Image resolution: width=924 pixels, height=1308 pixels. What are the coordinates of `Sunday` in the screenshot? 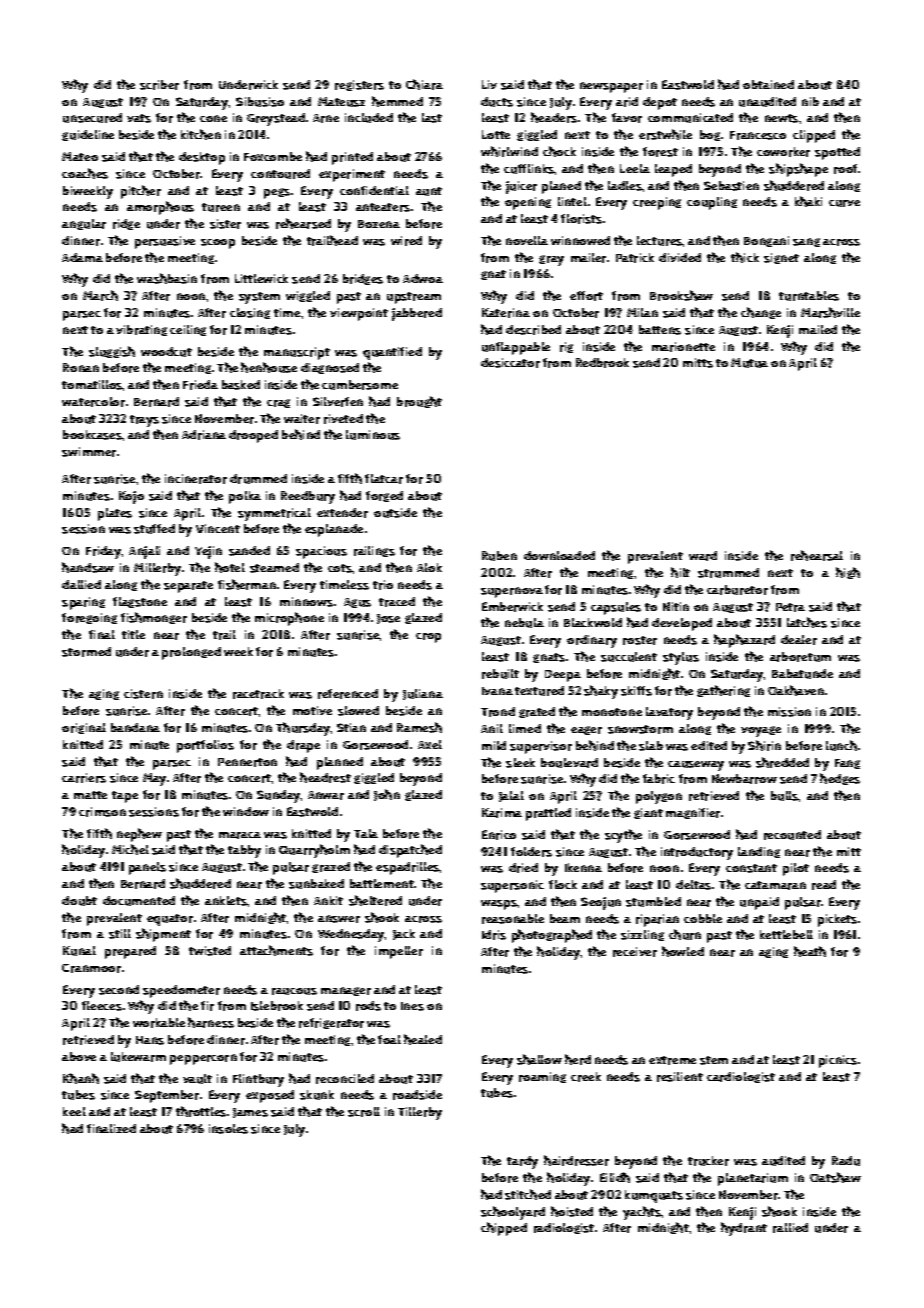 It's located at (279, 796).
